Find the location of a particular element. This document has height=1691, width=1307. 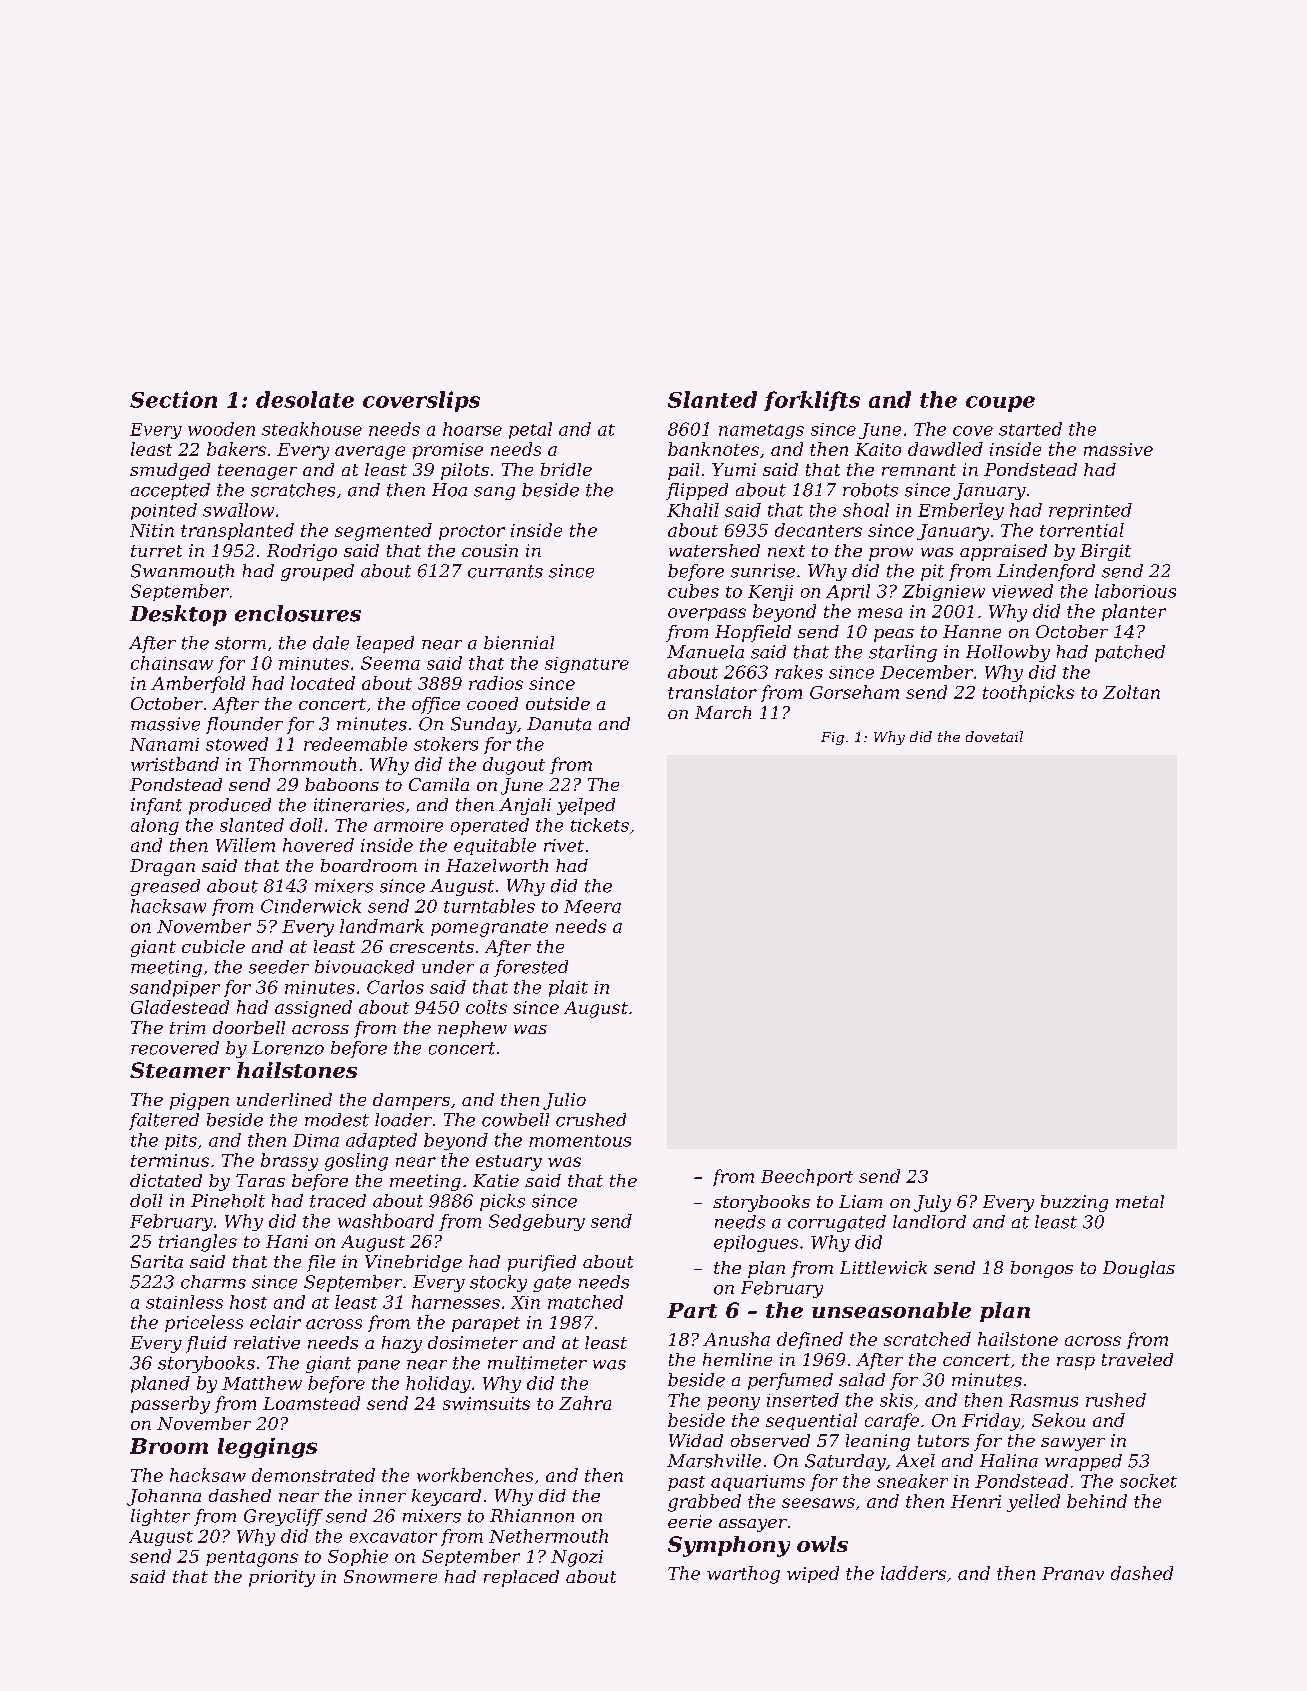

Part is located at coordinates (692, 1310).
